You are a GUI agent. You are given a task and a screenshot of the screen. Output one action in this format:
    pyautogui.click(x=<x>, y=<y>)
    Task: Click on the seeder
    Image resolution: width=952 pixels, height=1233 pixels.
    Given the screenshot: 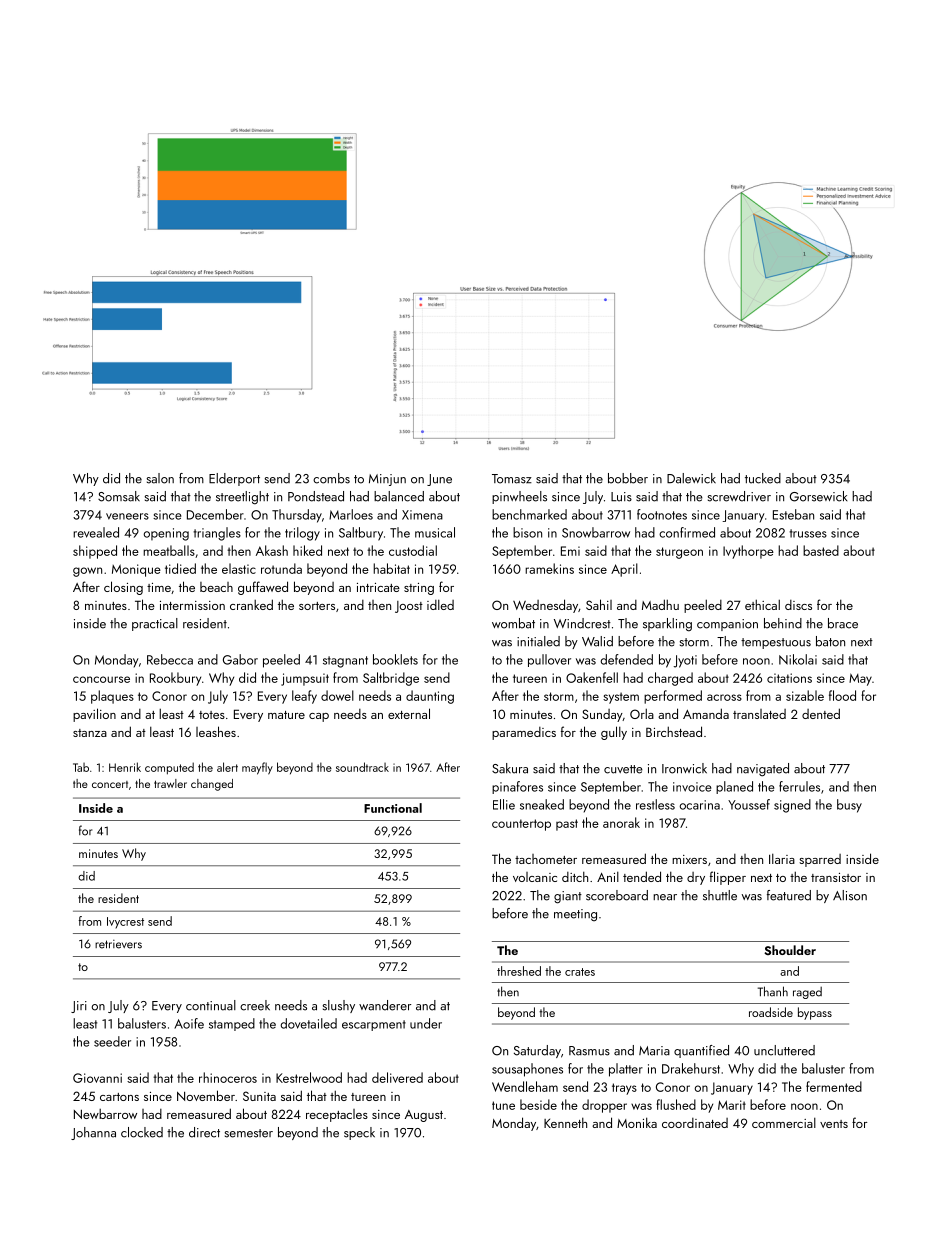 What is the action you would take?
    pyautogui.click(x=112, y=1041)
